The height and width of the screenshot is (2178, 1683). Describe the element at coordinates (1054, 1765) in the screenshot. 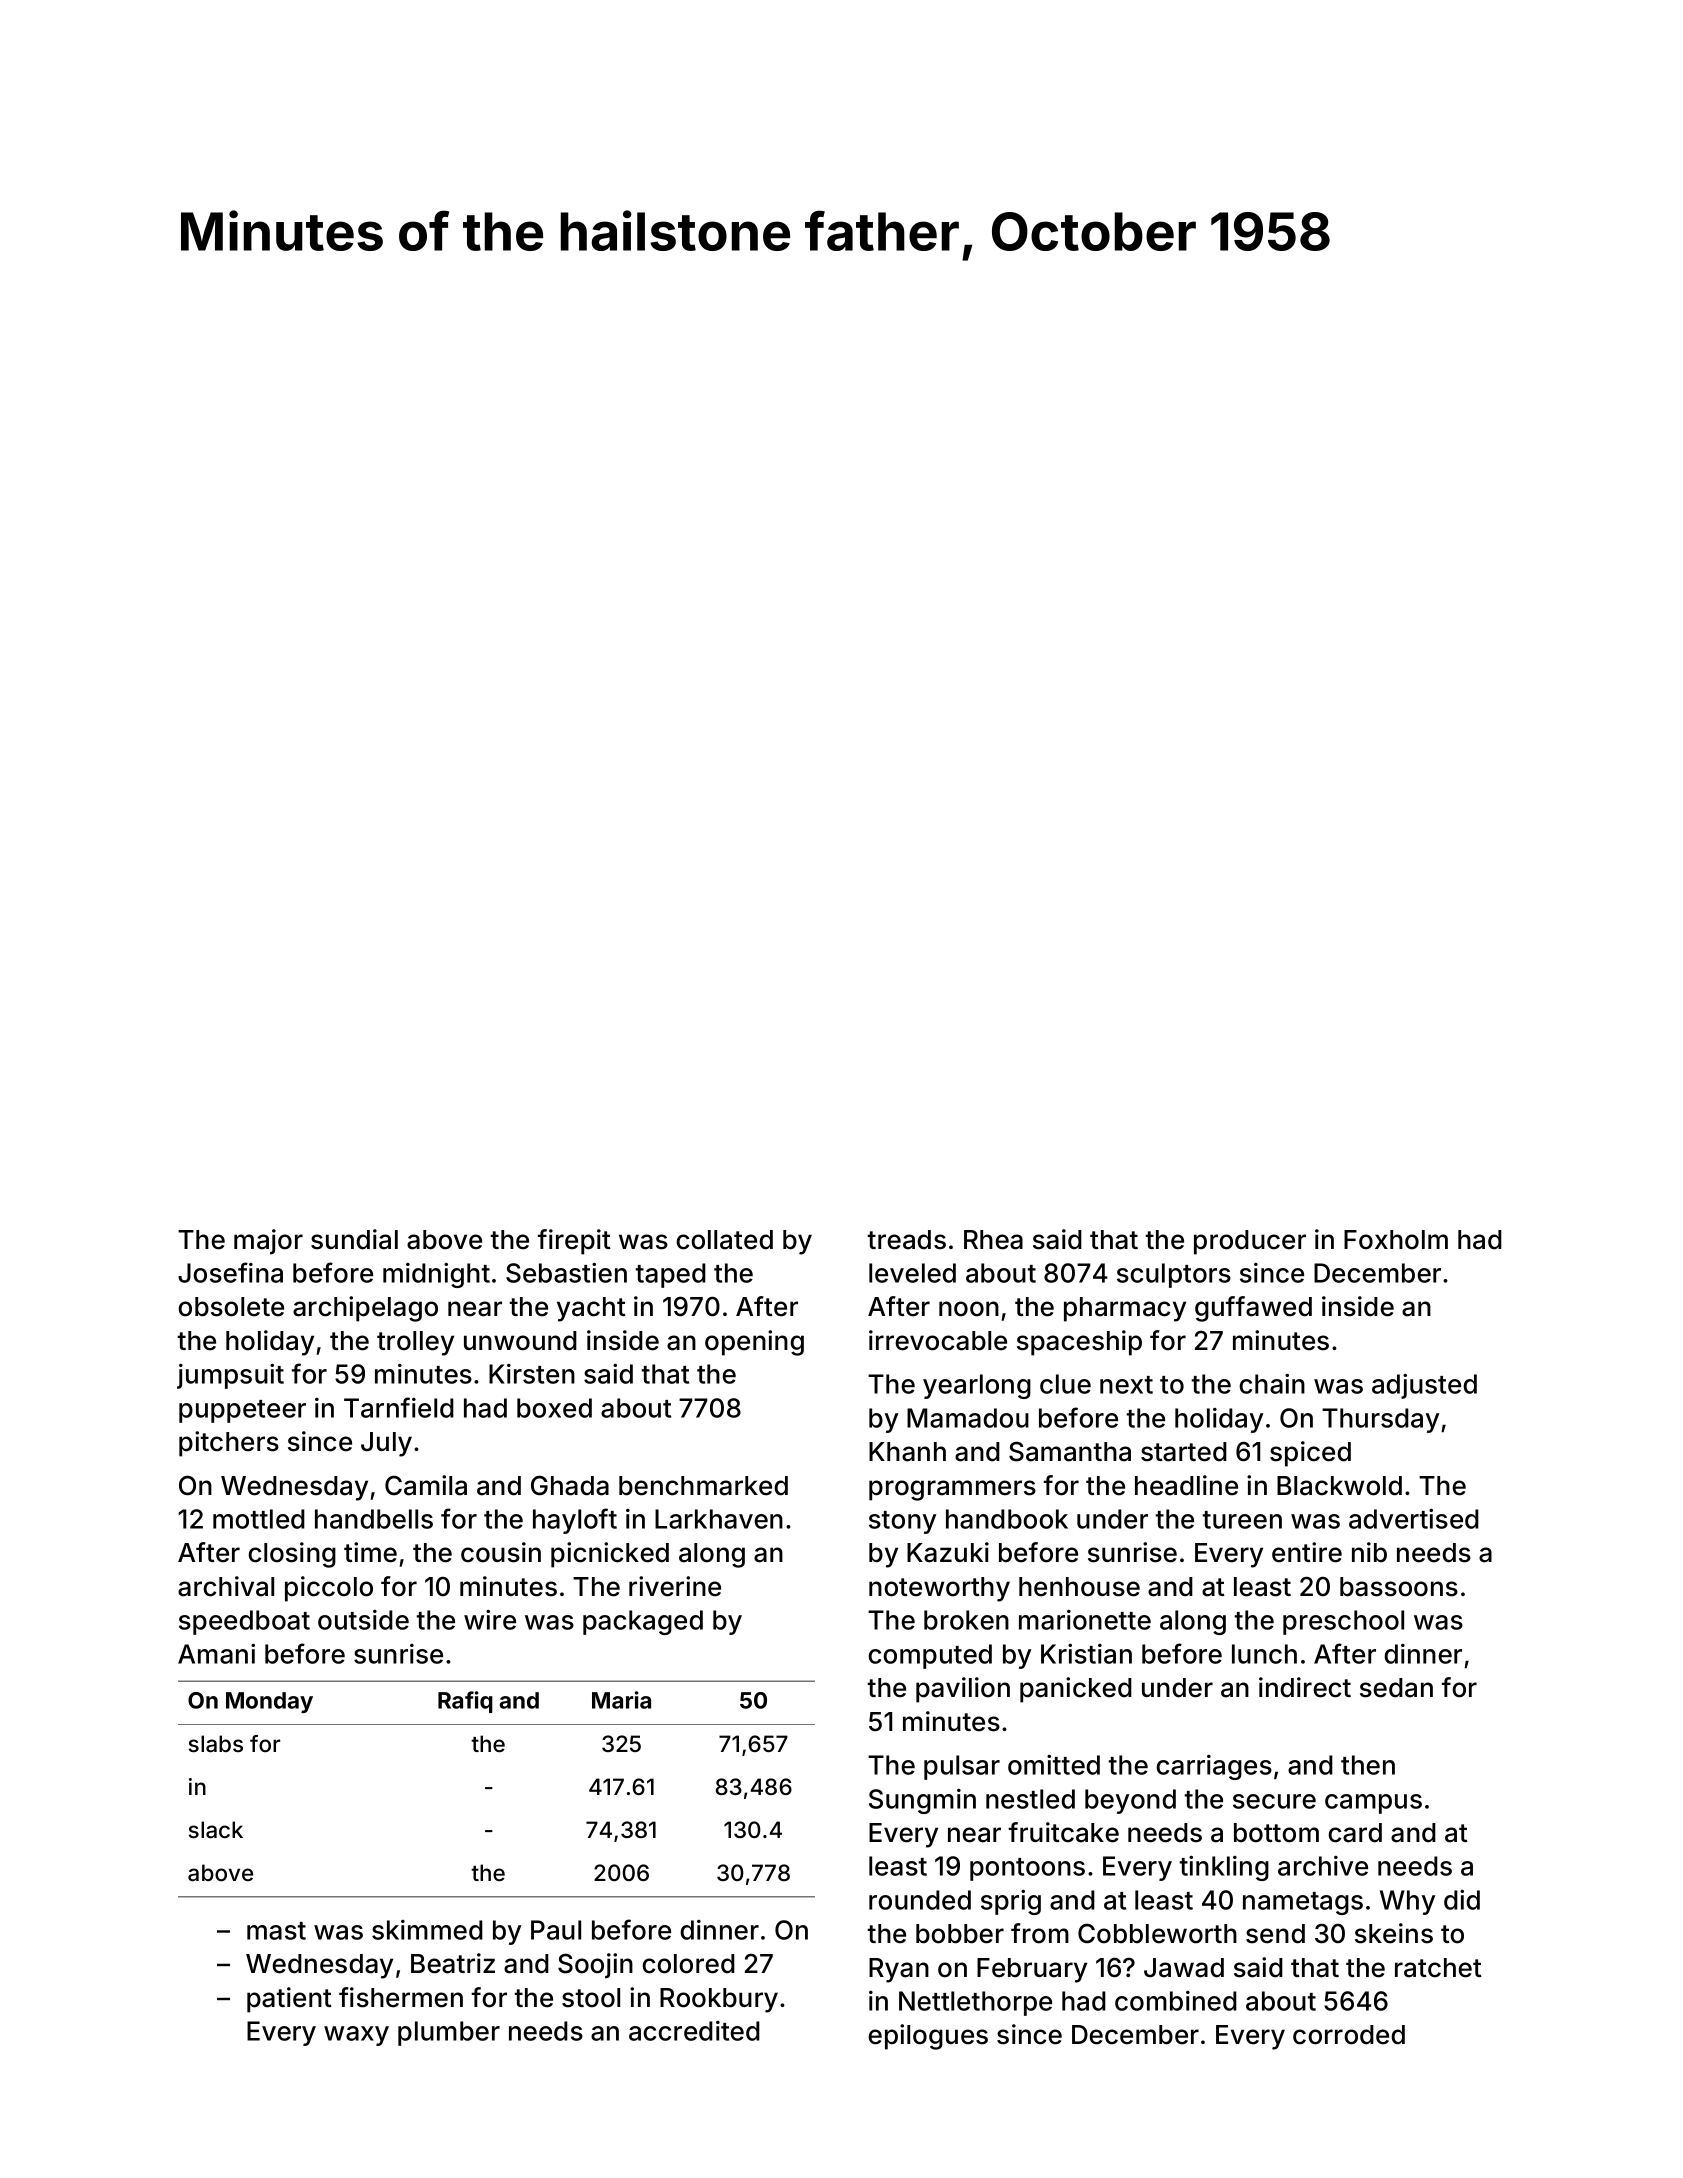

I see `omitted` at that location.
